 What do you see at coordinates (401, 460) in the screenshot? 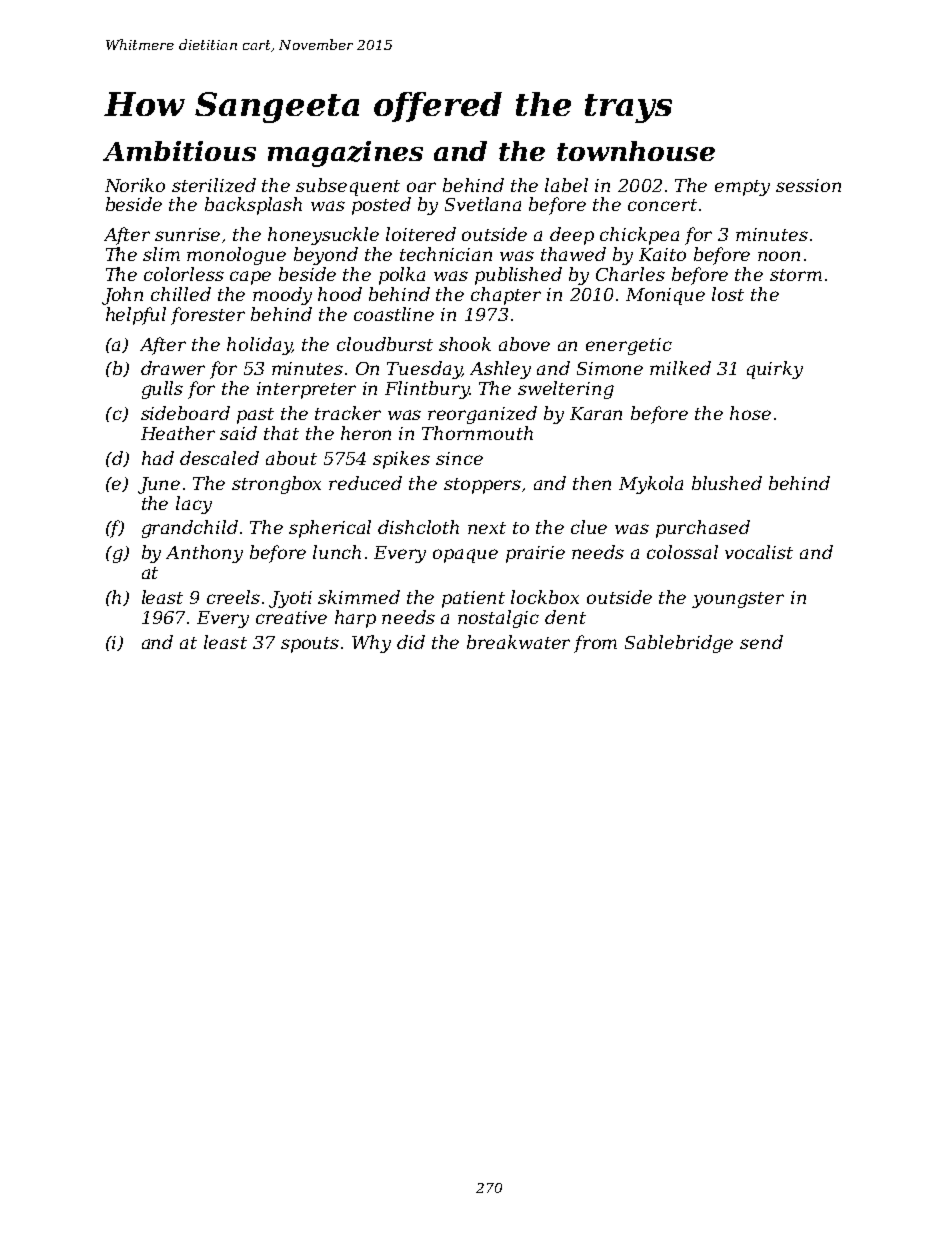
I see `spikes` at bounding box center [401, 460].
